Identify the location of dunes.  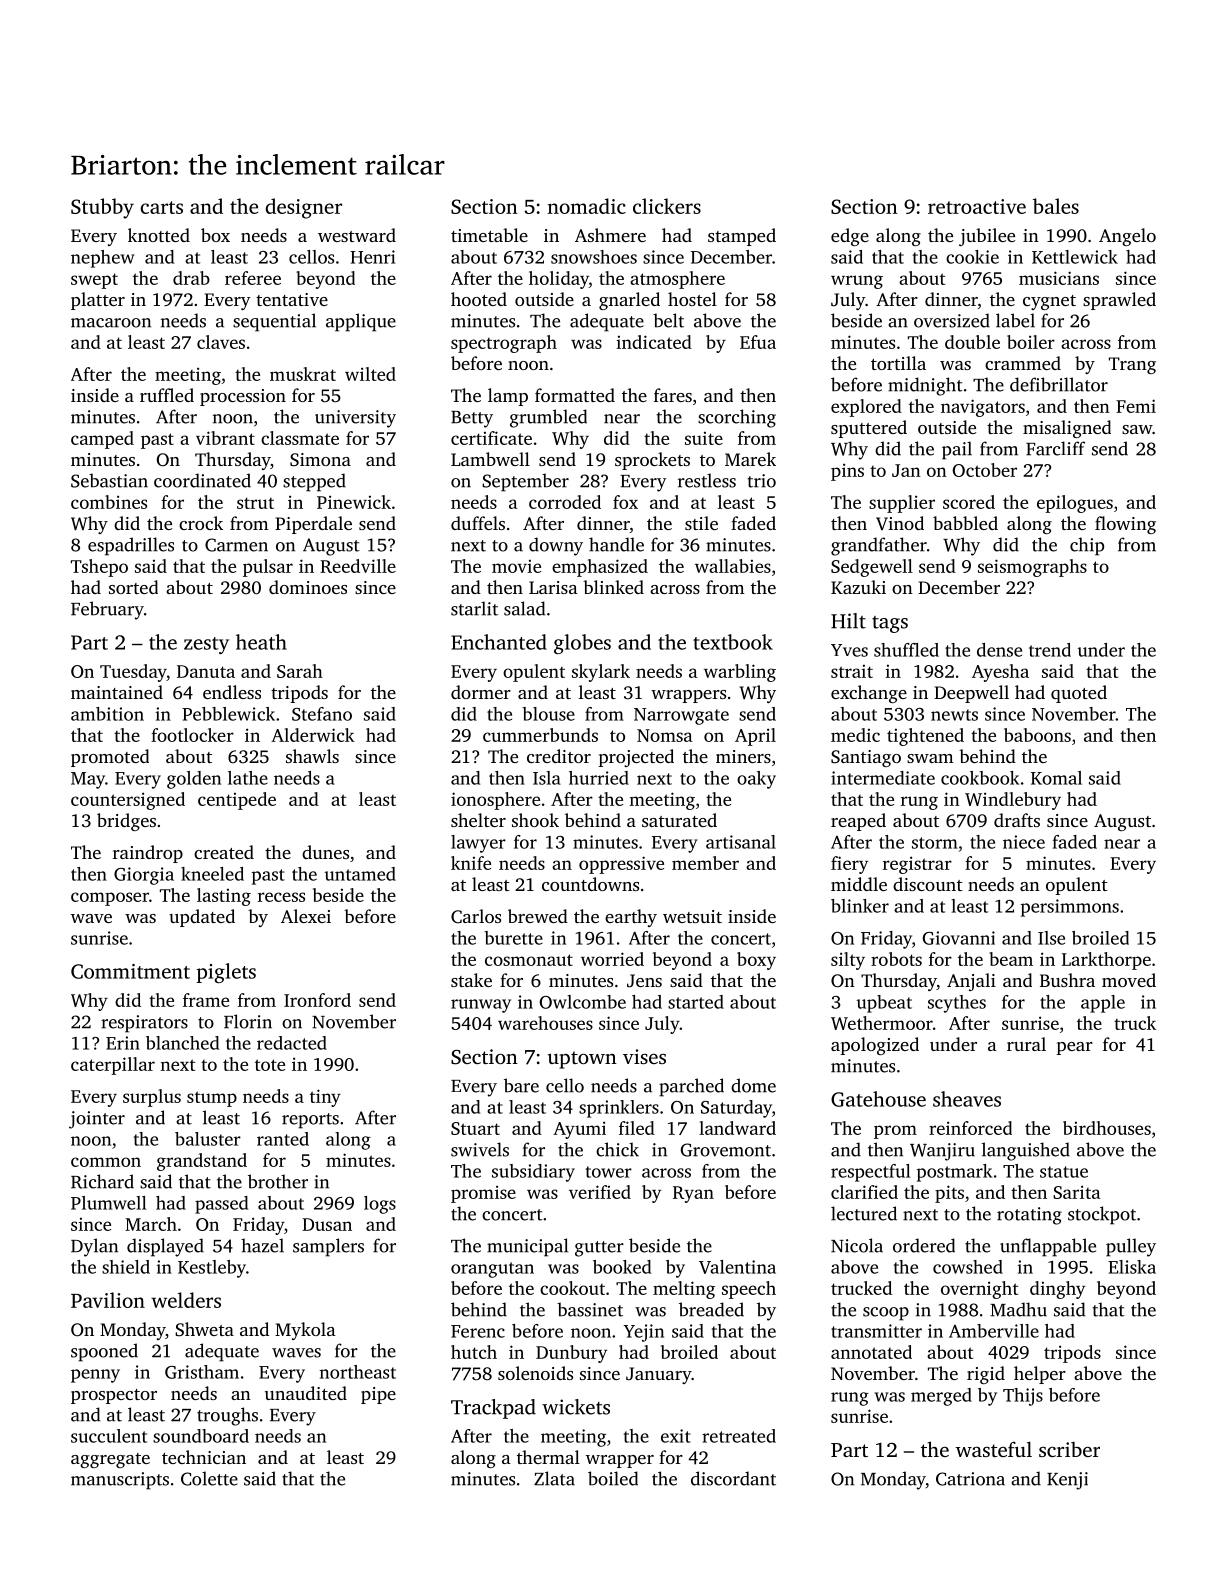
(325, 852).
